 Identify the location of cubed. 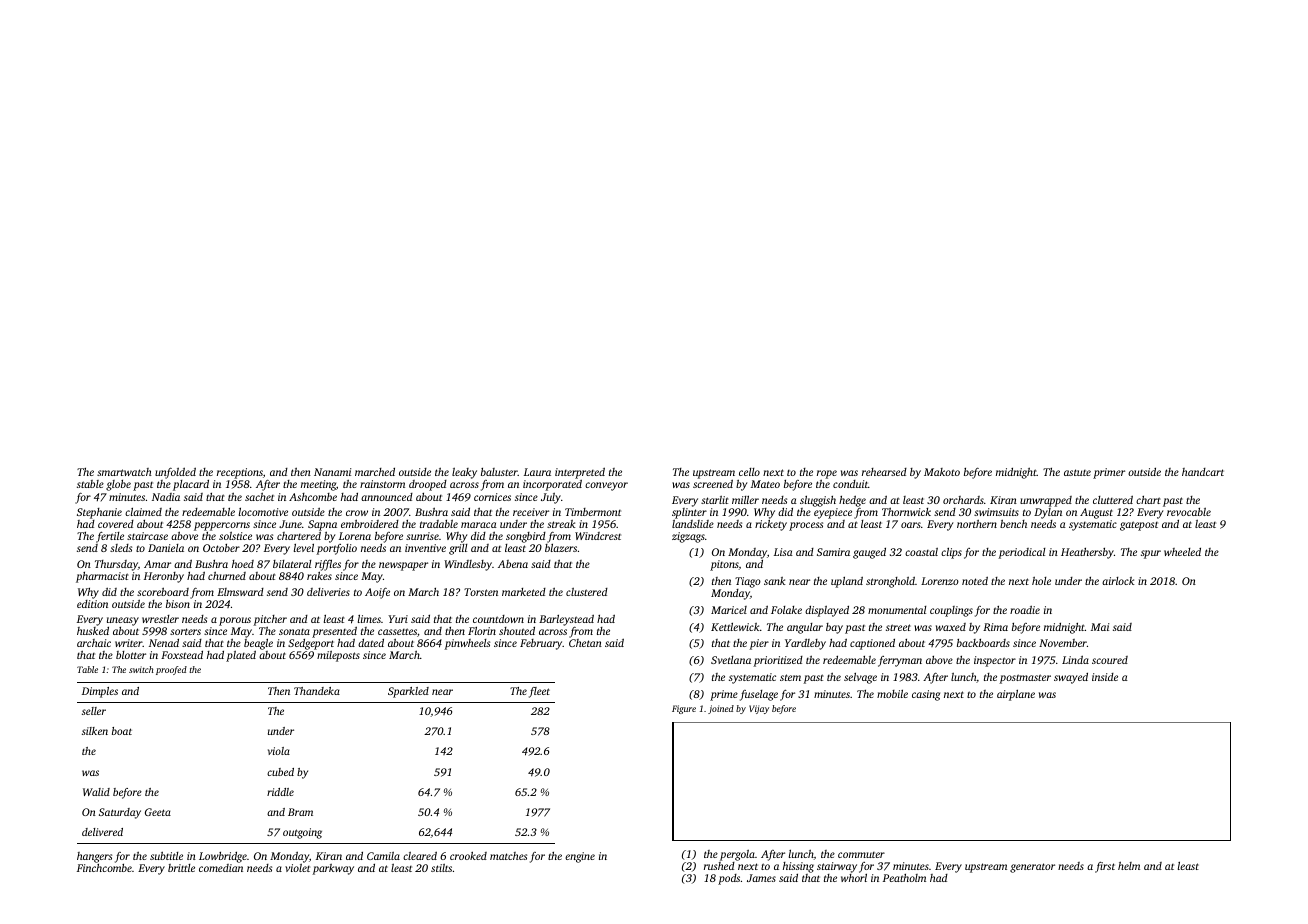
(280, 772).
